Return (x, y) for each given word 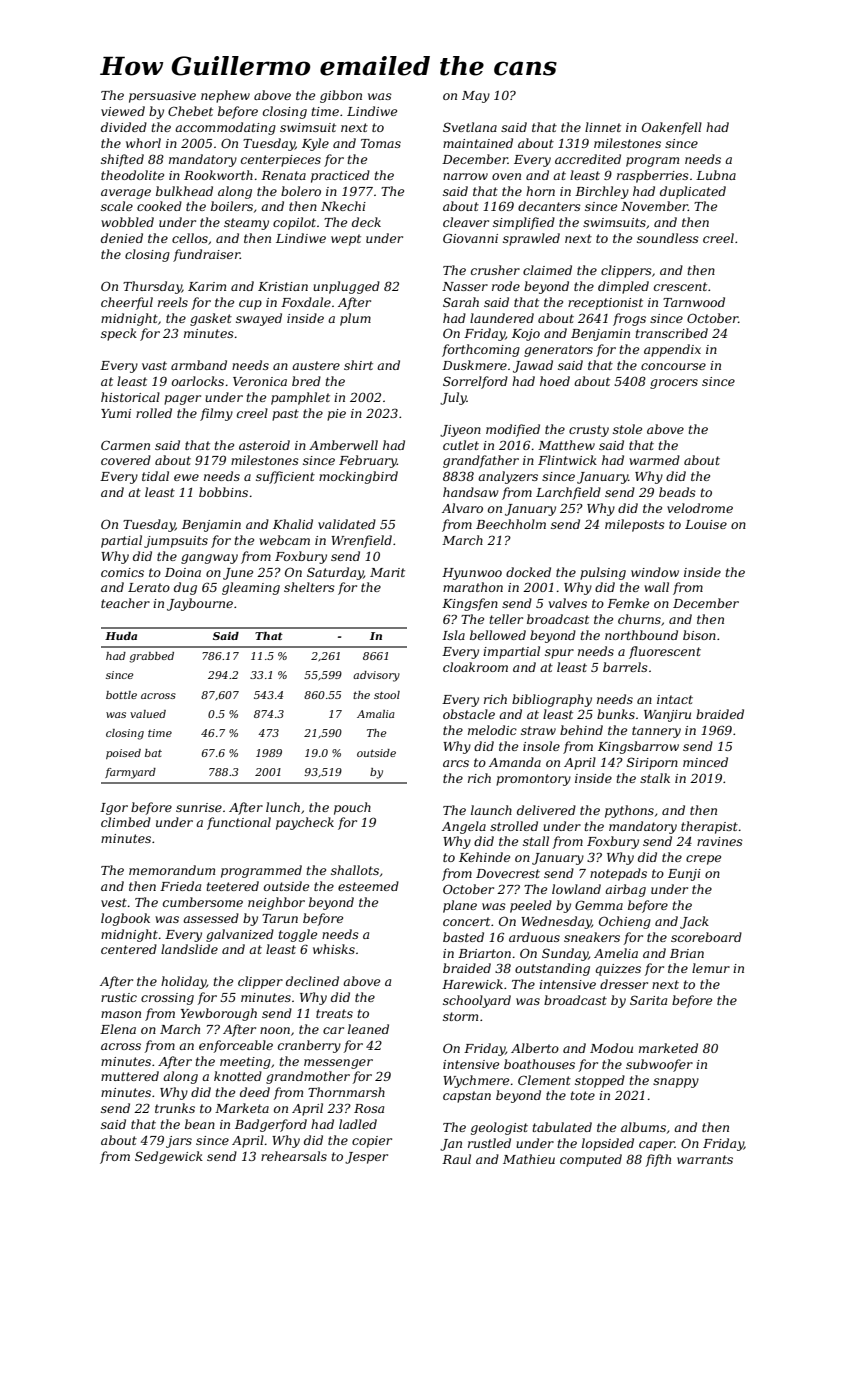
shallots (355, 870)
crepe (703, 860)
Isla (453, 635)
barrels (625, 667)
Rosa (369, 1108)
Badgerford (271, 1125)
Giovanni (470, 238)
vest (114, 902)
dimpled (623, 287)
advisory (376, 676)
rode (506, 286)
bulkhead (184, 191)
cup (250, 305)
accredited (588, 159)
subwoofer (659, 1065)
